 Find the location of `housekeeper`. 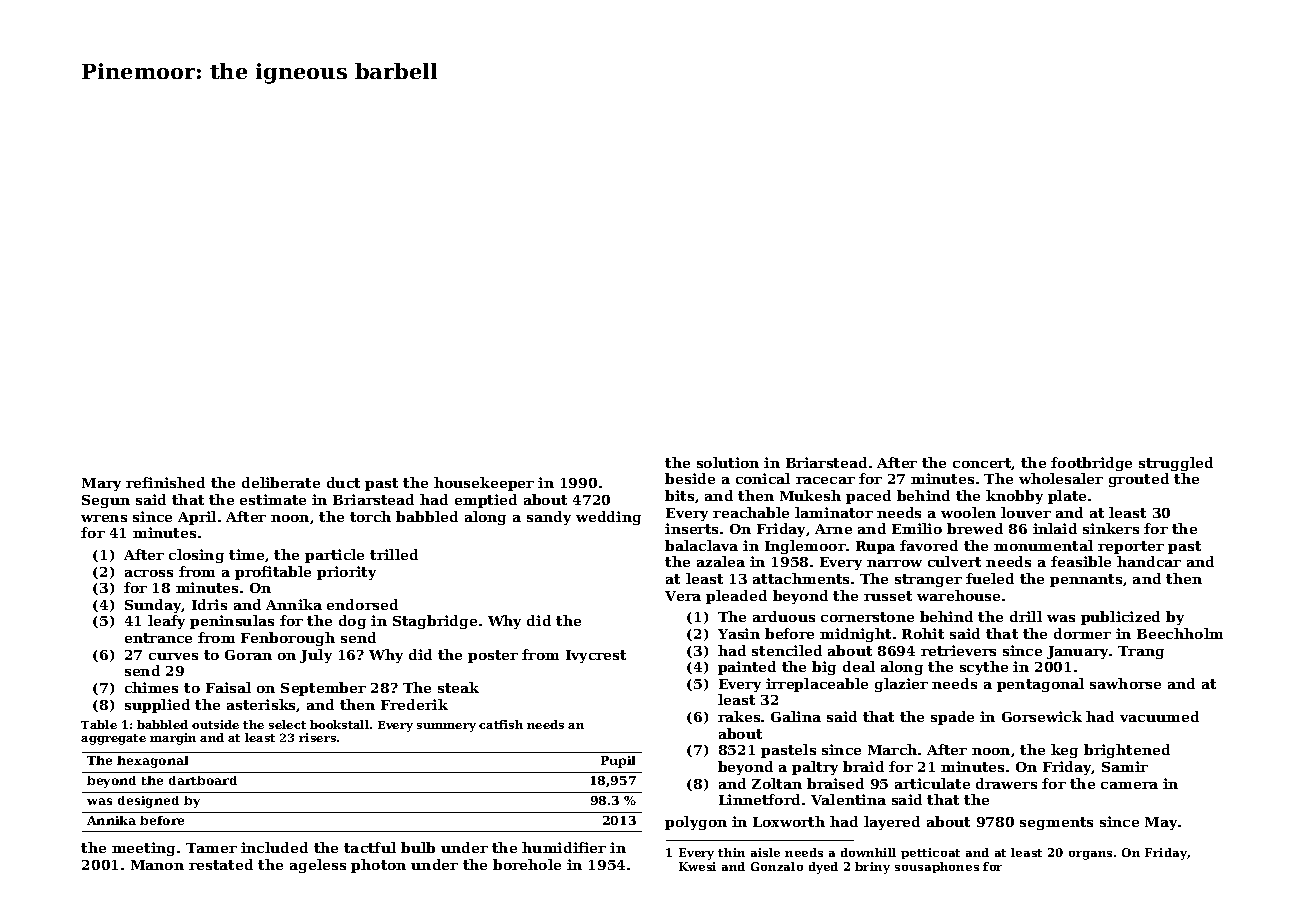

housekeeper is located at coordinates (484, 484).
